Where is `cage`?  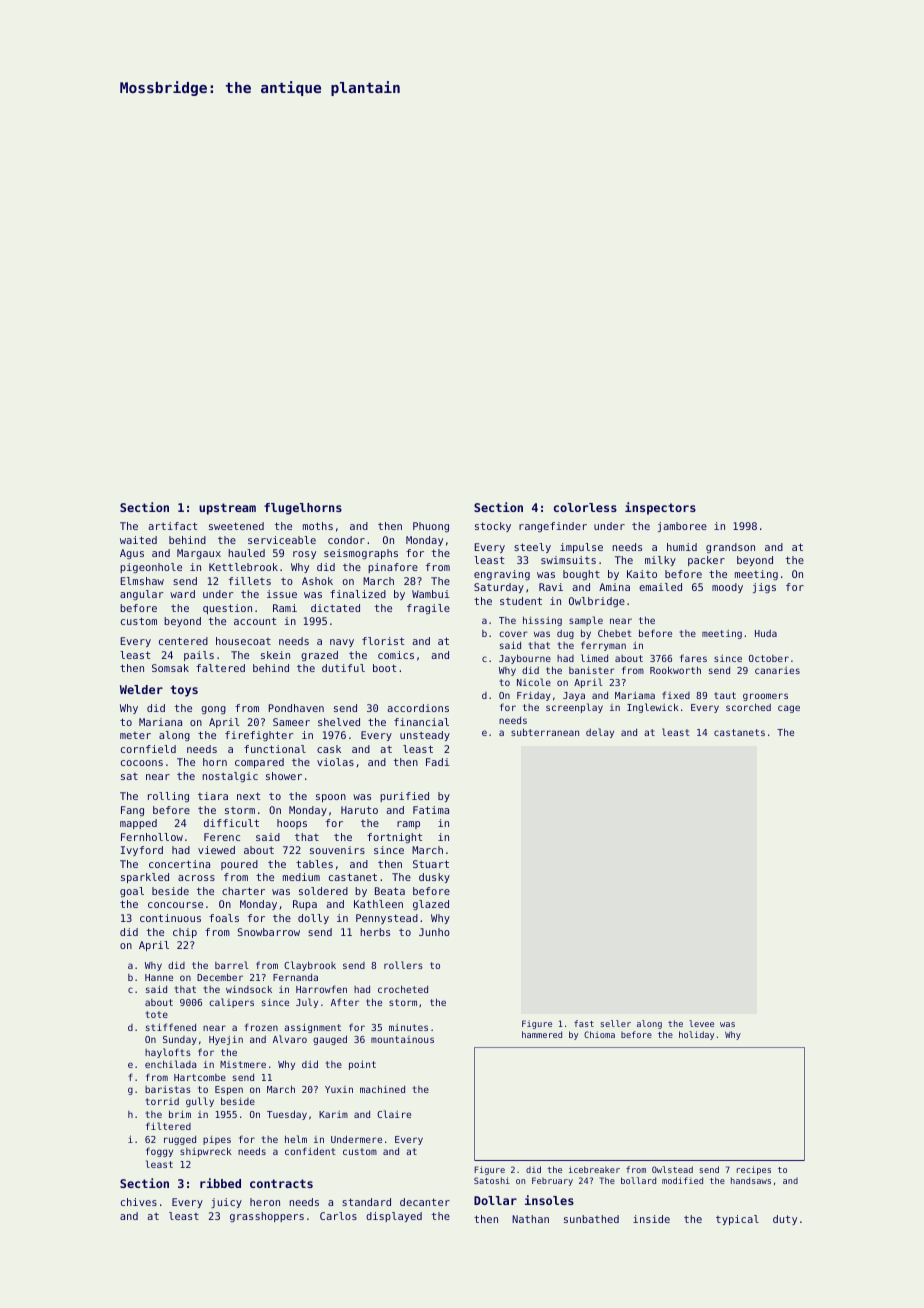
cage is located at coordinates (789, 709).
